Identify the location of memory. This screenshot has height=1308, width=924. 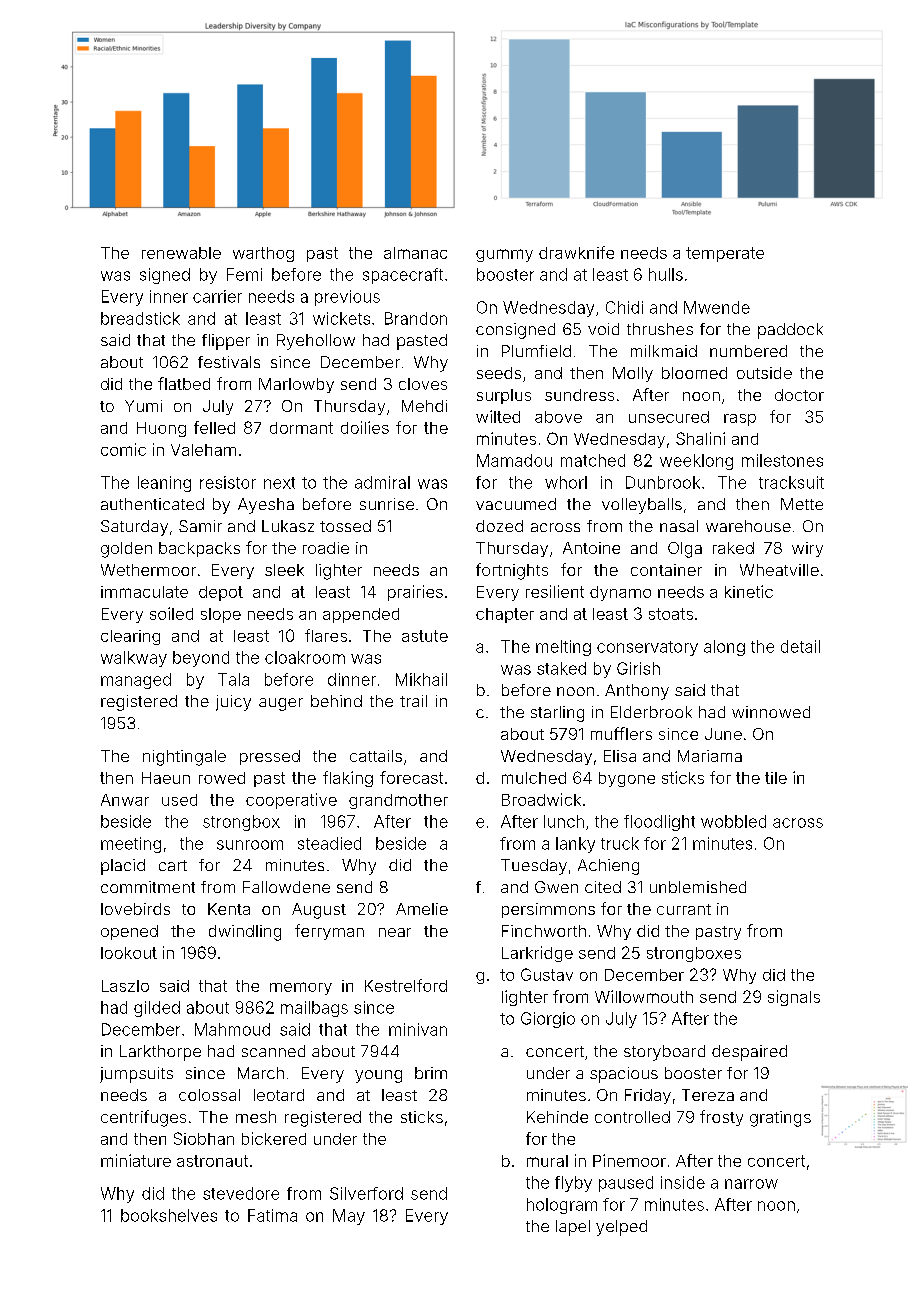
(301, 988).
